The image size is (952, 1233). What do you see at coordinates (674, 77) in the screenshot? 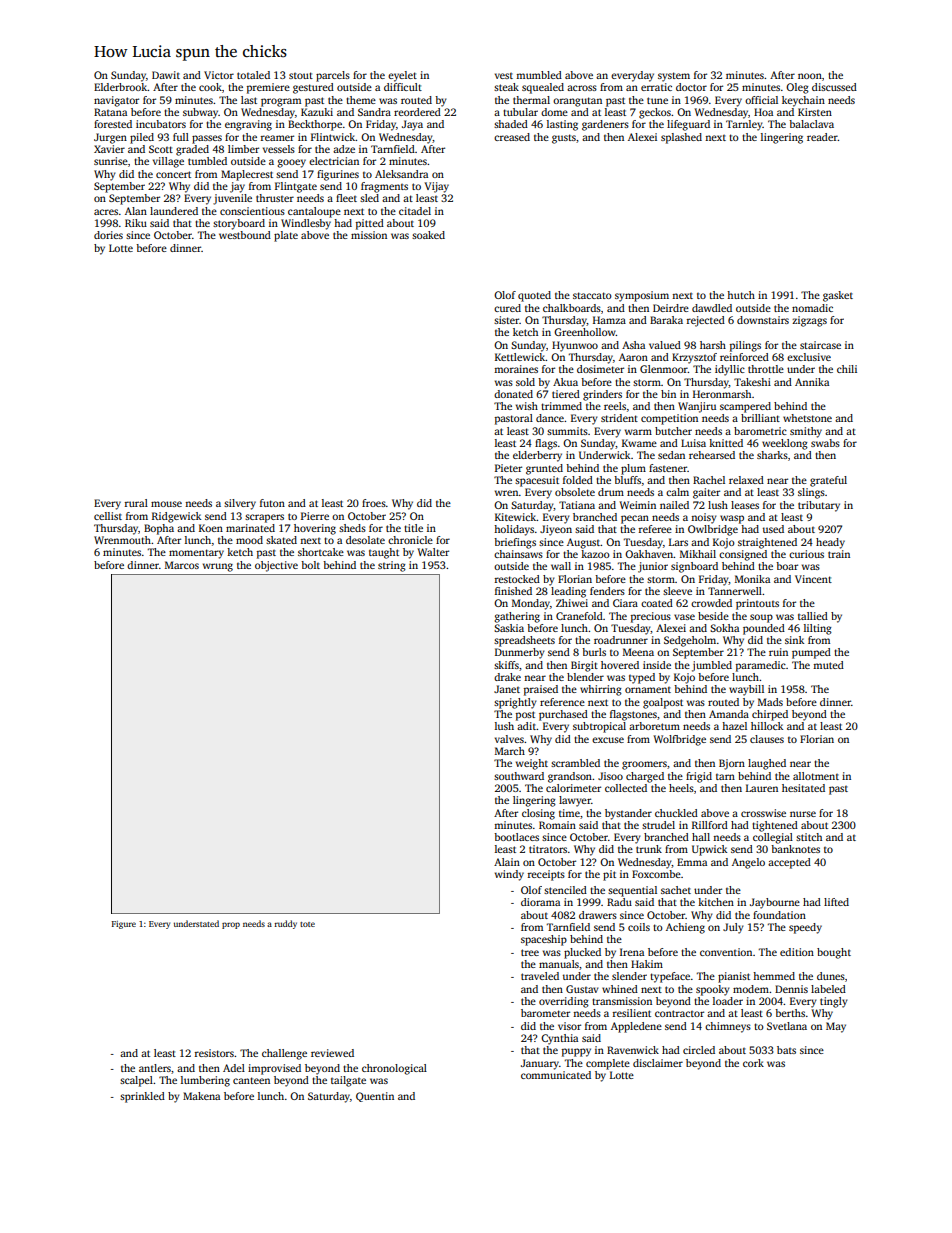
I see `system` at bounding box center [674, 77].
